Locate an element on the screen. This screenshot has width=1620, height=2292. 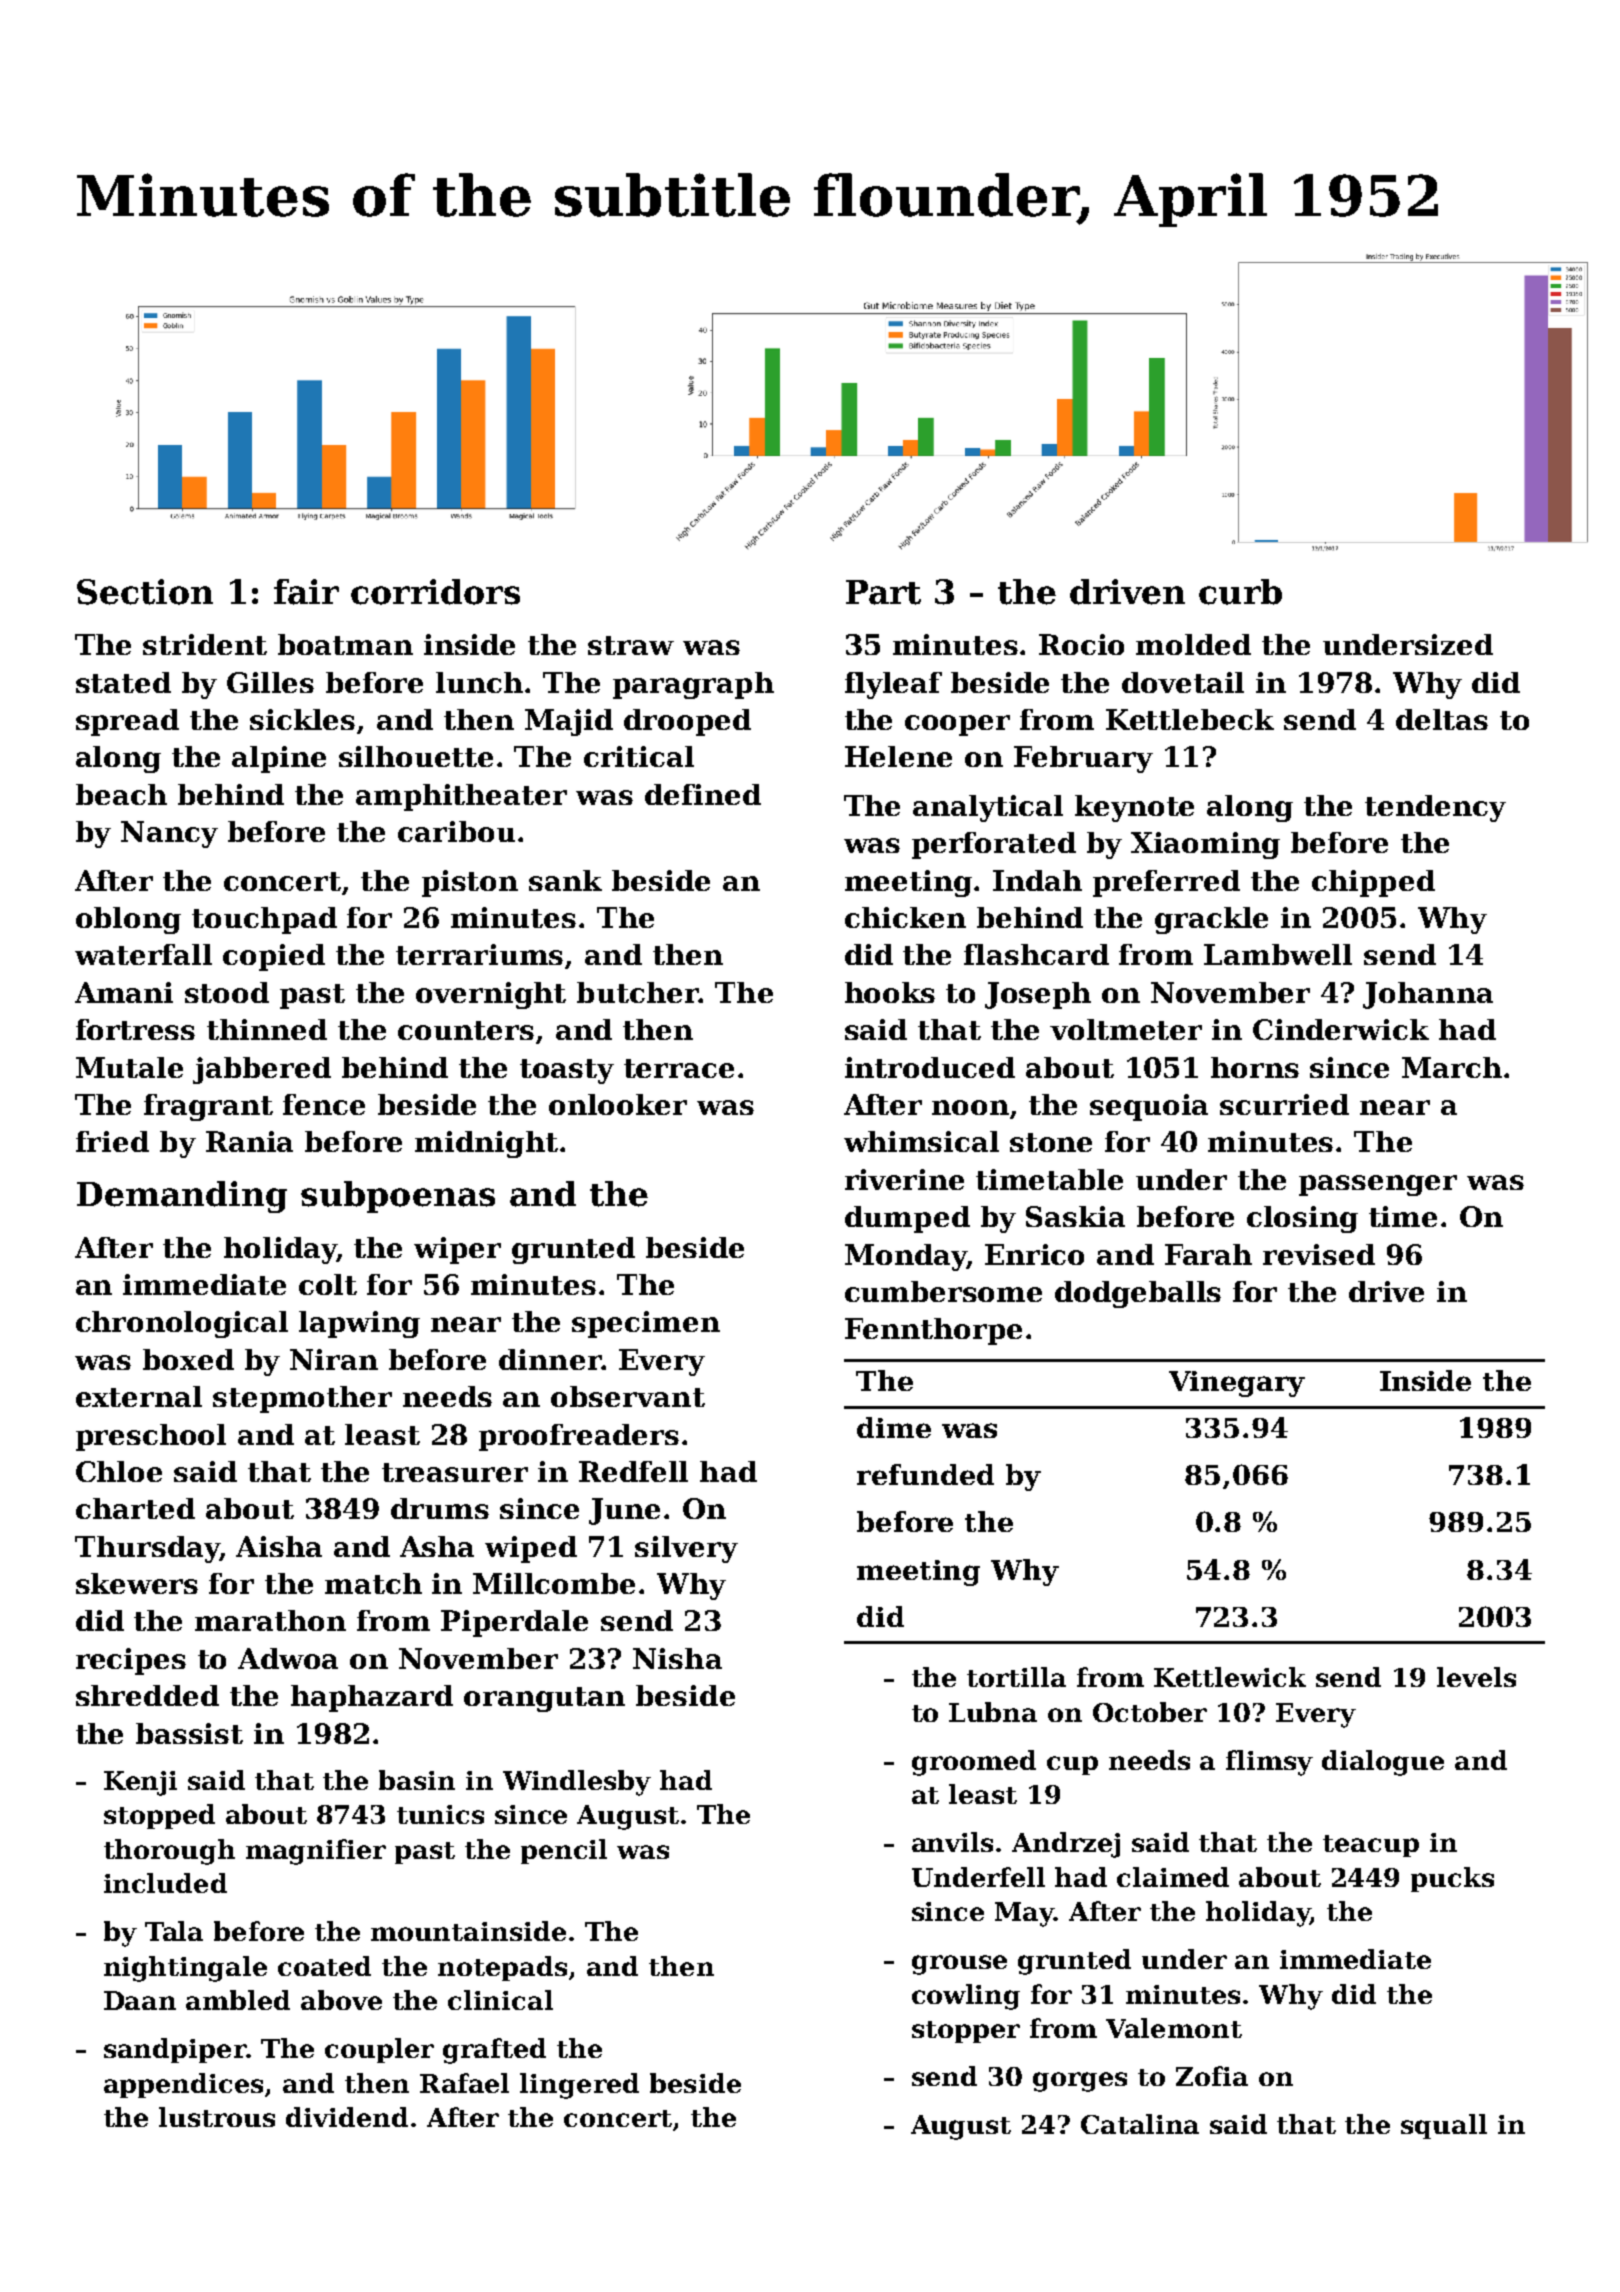
perforated is located at coordinates (994, 845).
